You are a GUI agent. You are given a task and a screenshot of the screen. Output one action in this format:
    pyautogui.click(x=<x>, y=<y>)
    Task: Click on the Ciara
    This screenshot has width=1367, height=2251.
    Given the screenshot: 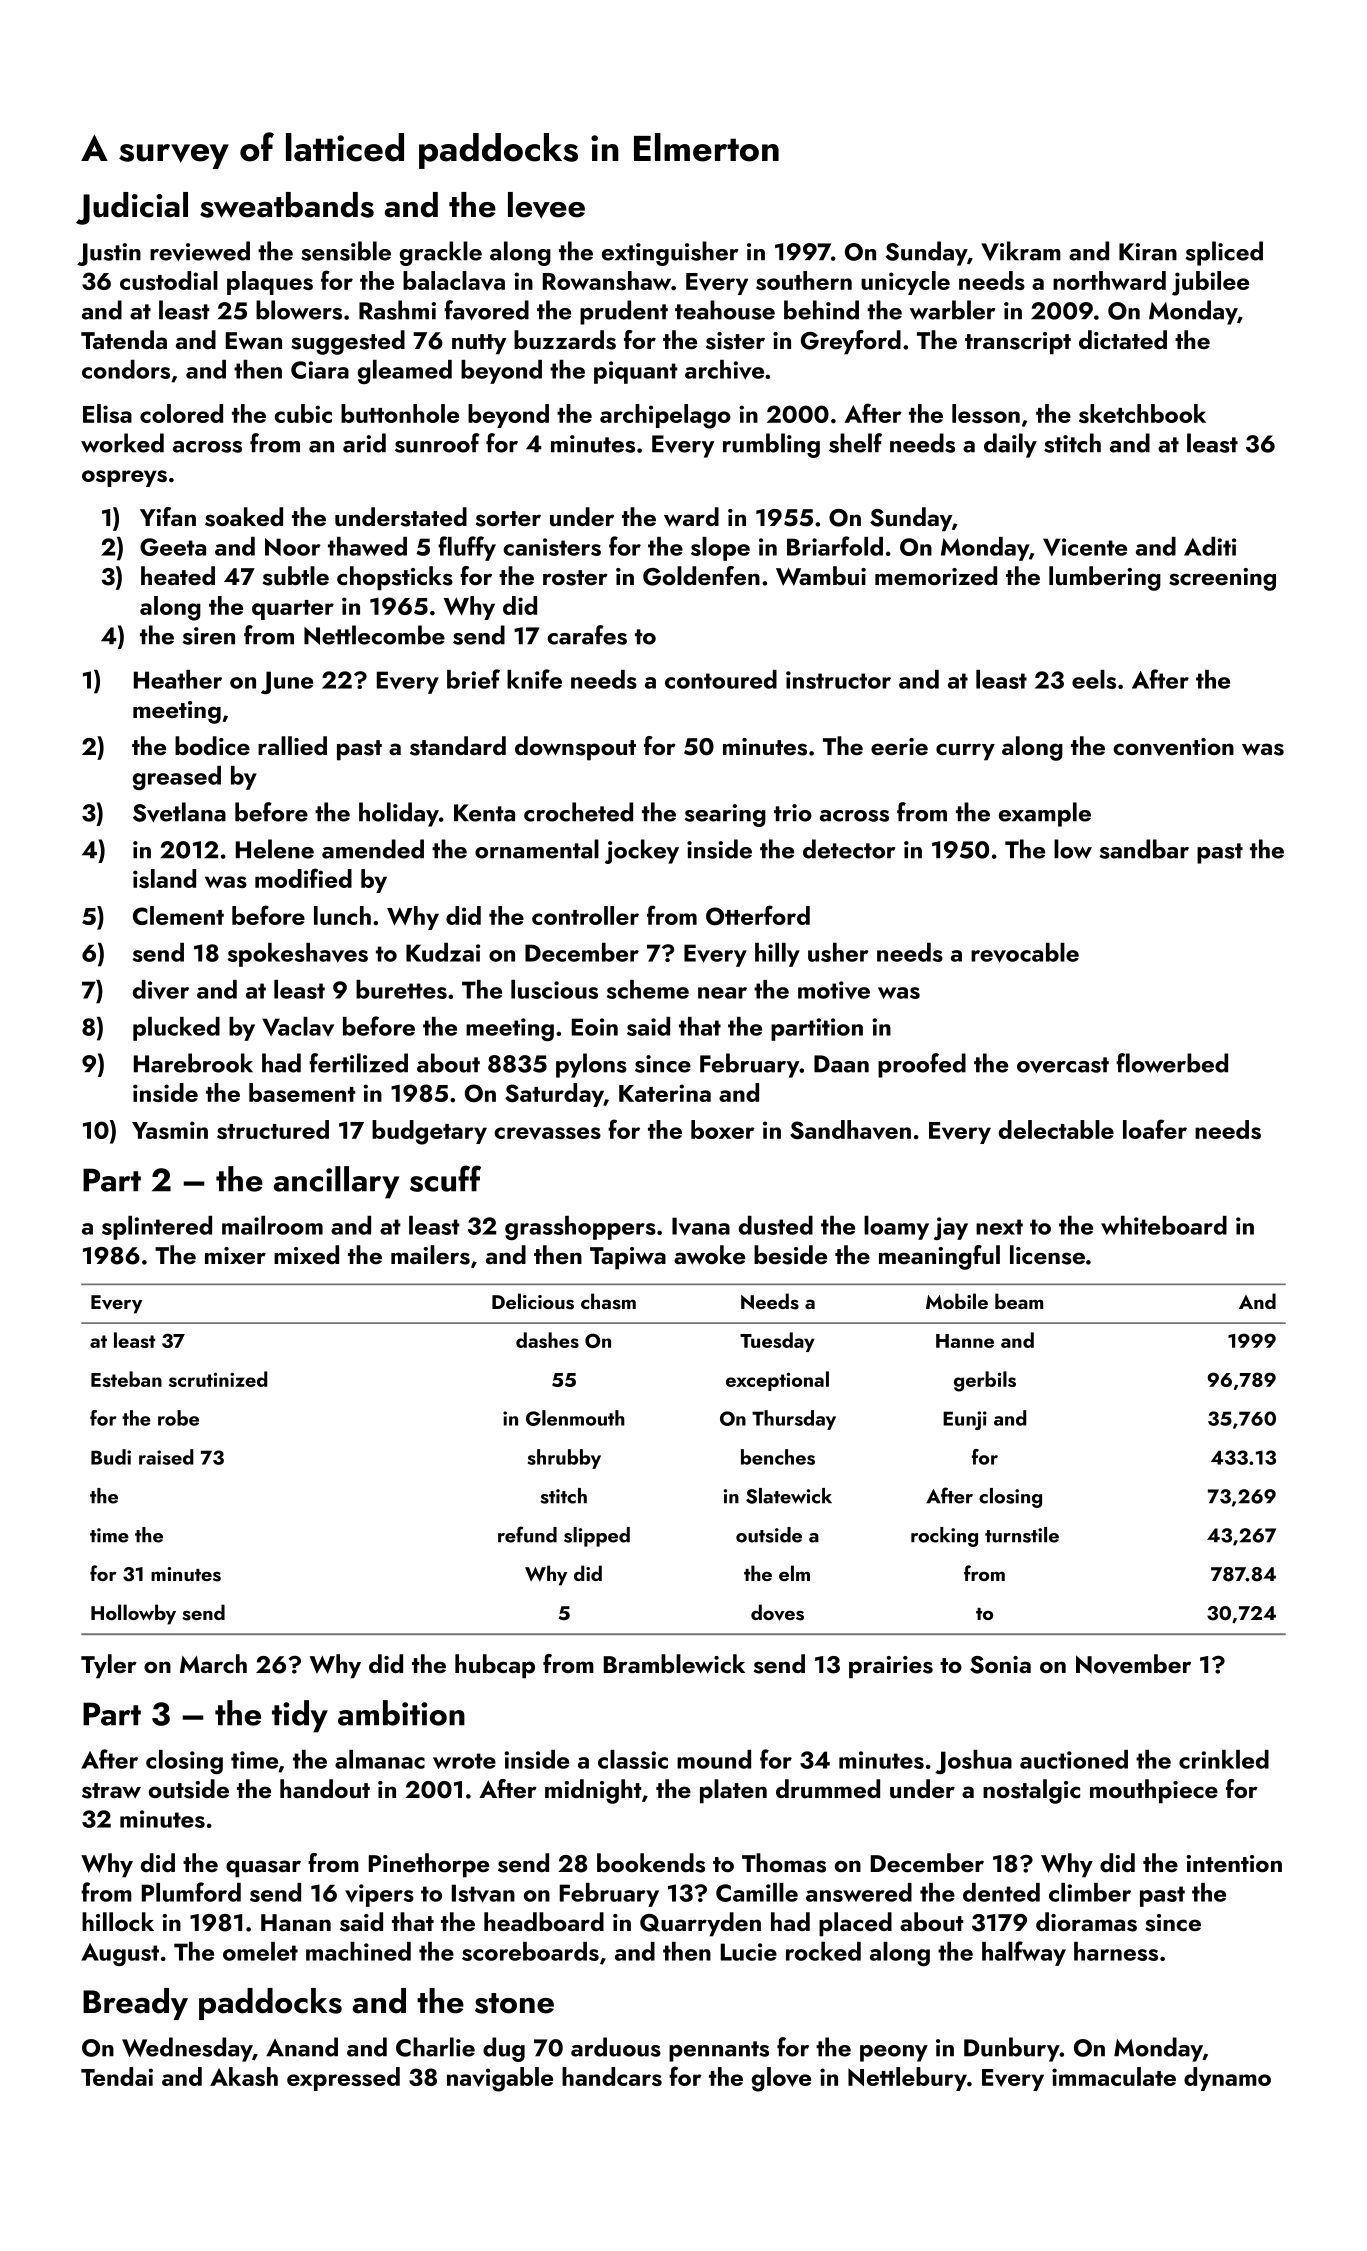 What is the action you would take?
    pyautogui.click(x=320, y=370)
